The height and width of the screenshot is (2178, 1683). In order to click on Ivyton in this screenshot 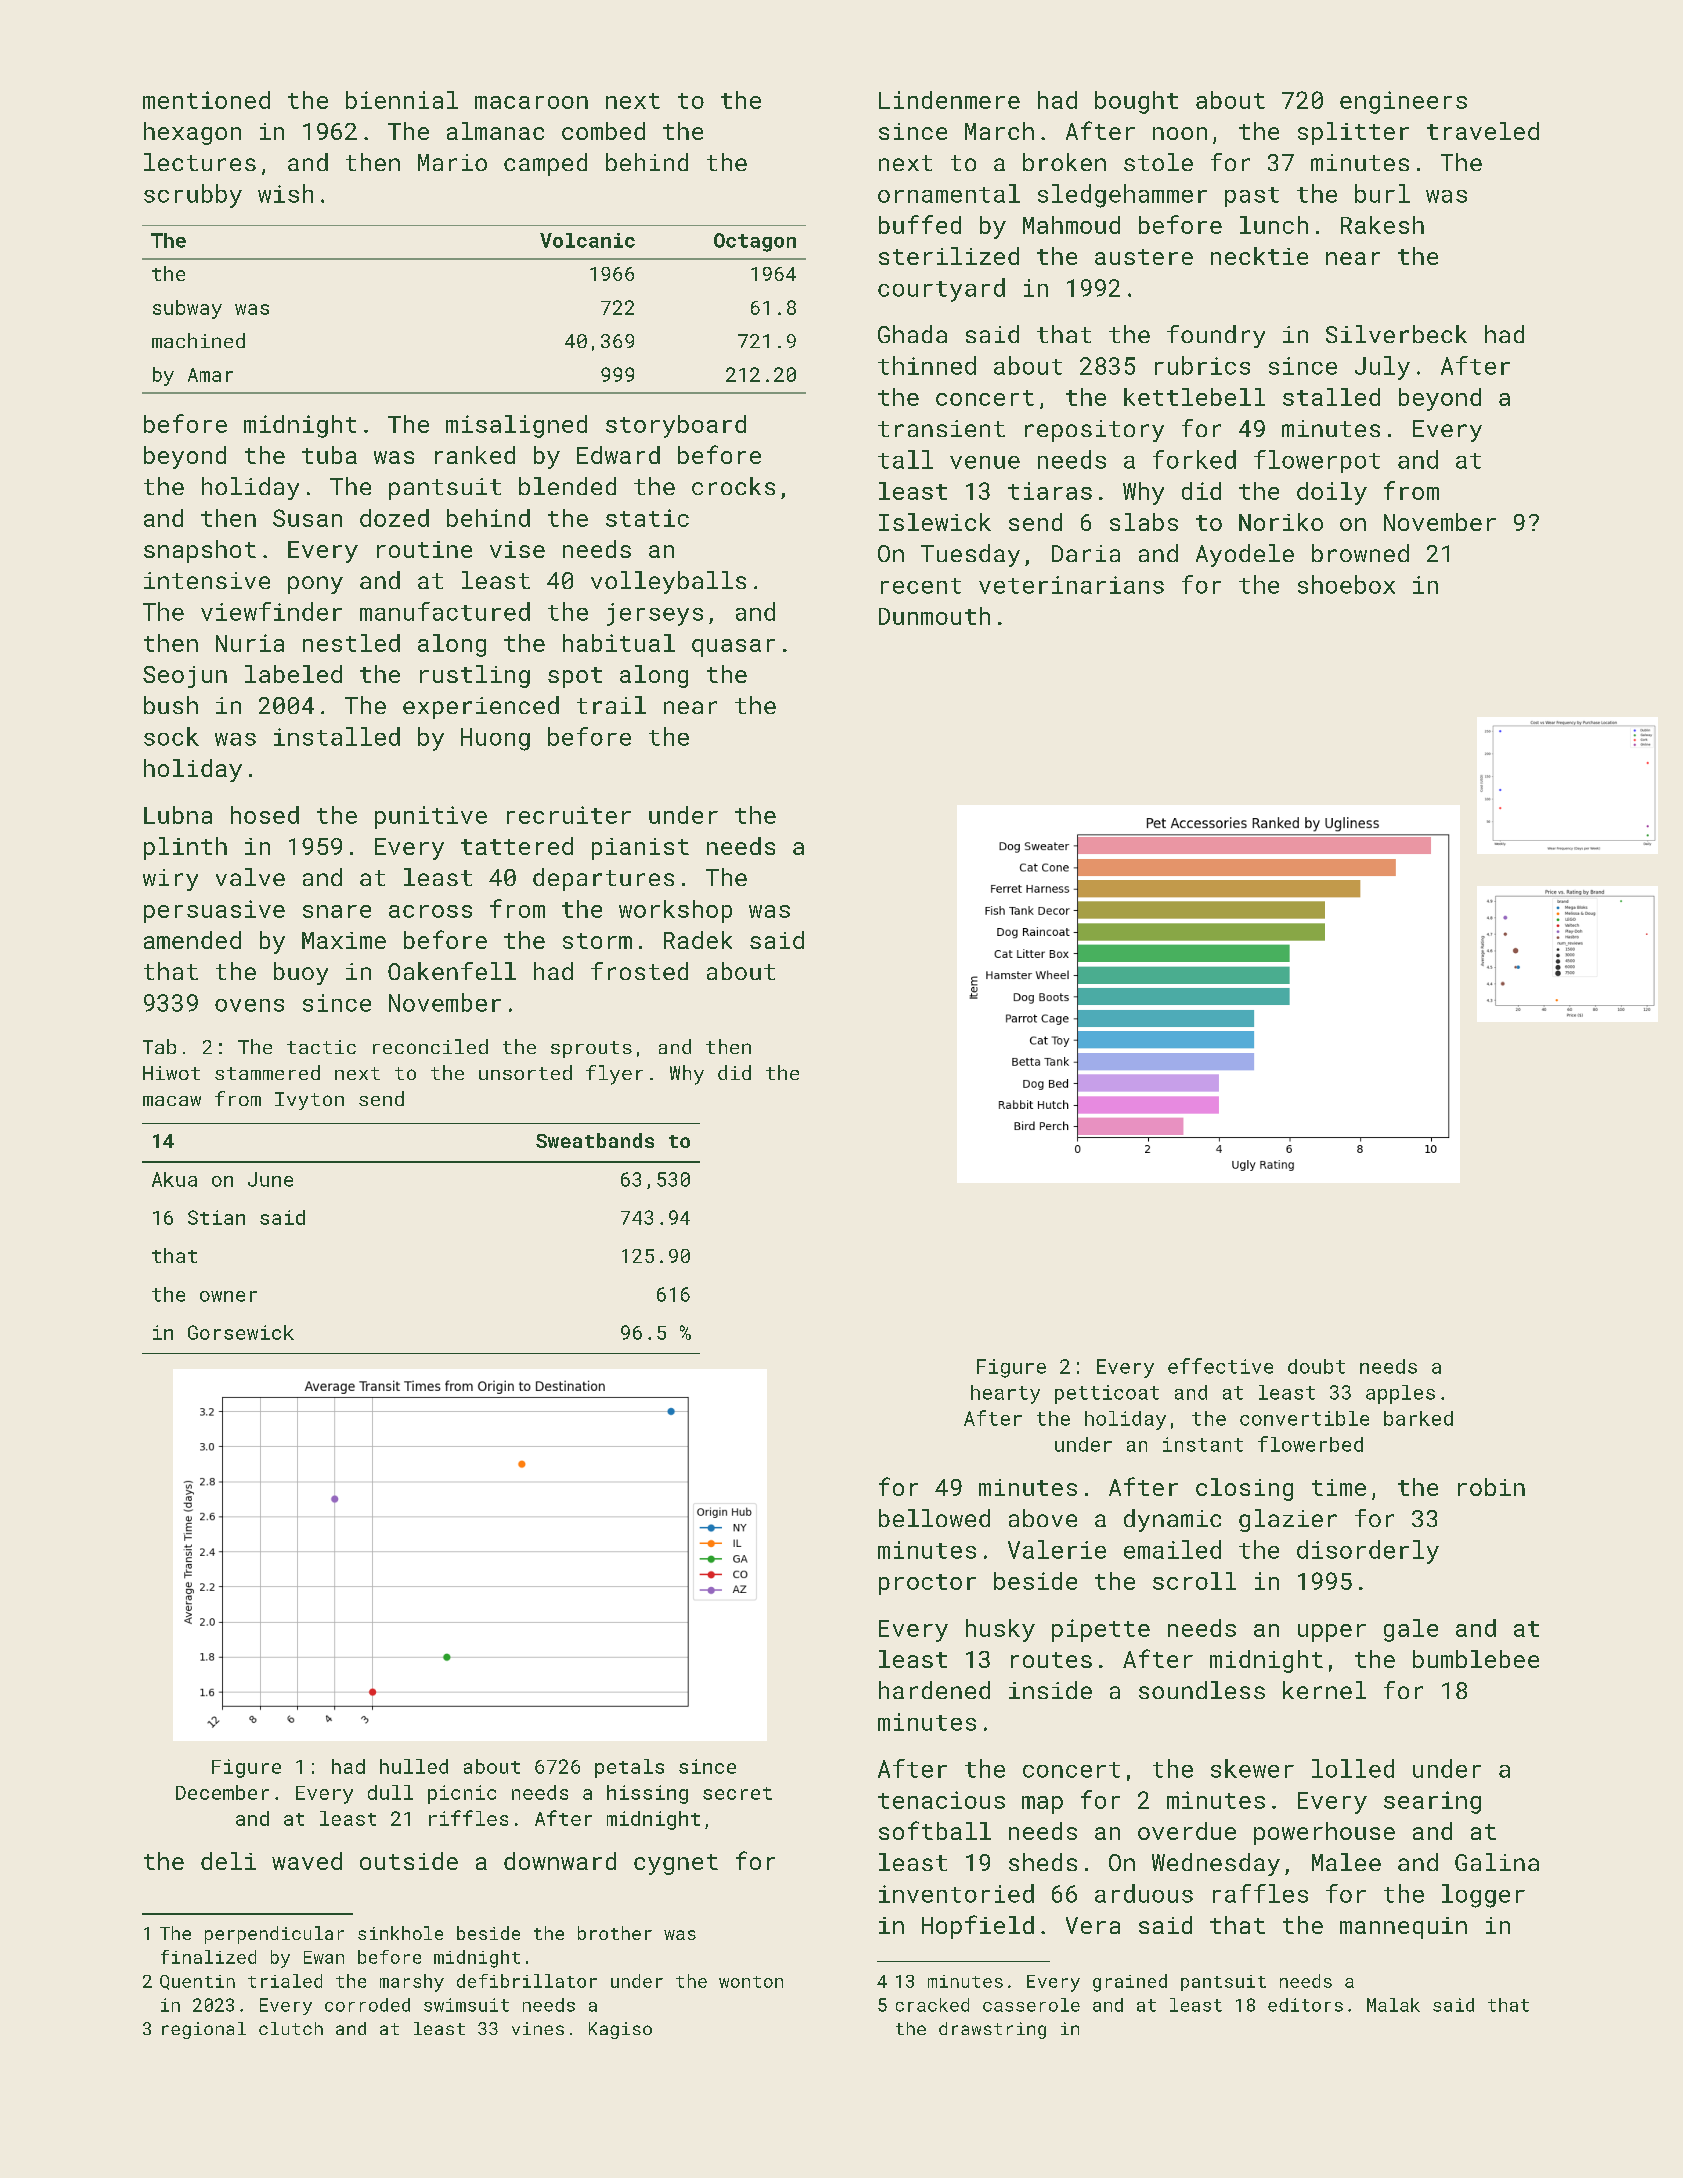, I will do `click(309, 1101)`.
